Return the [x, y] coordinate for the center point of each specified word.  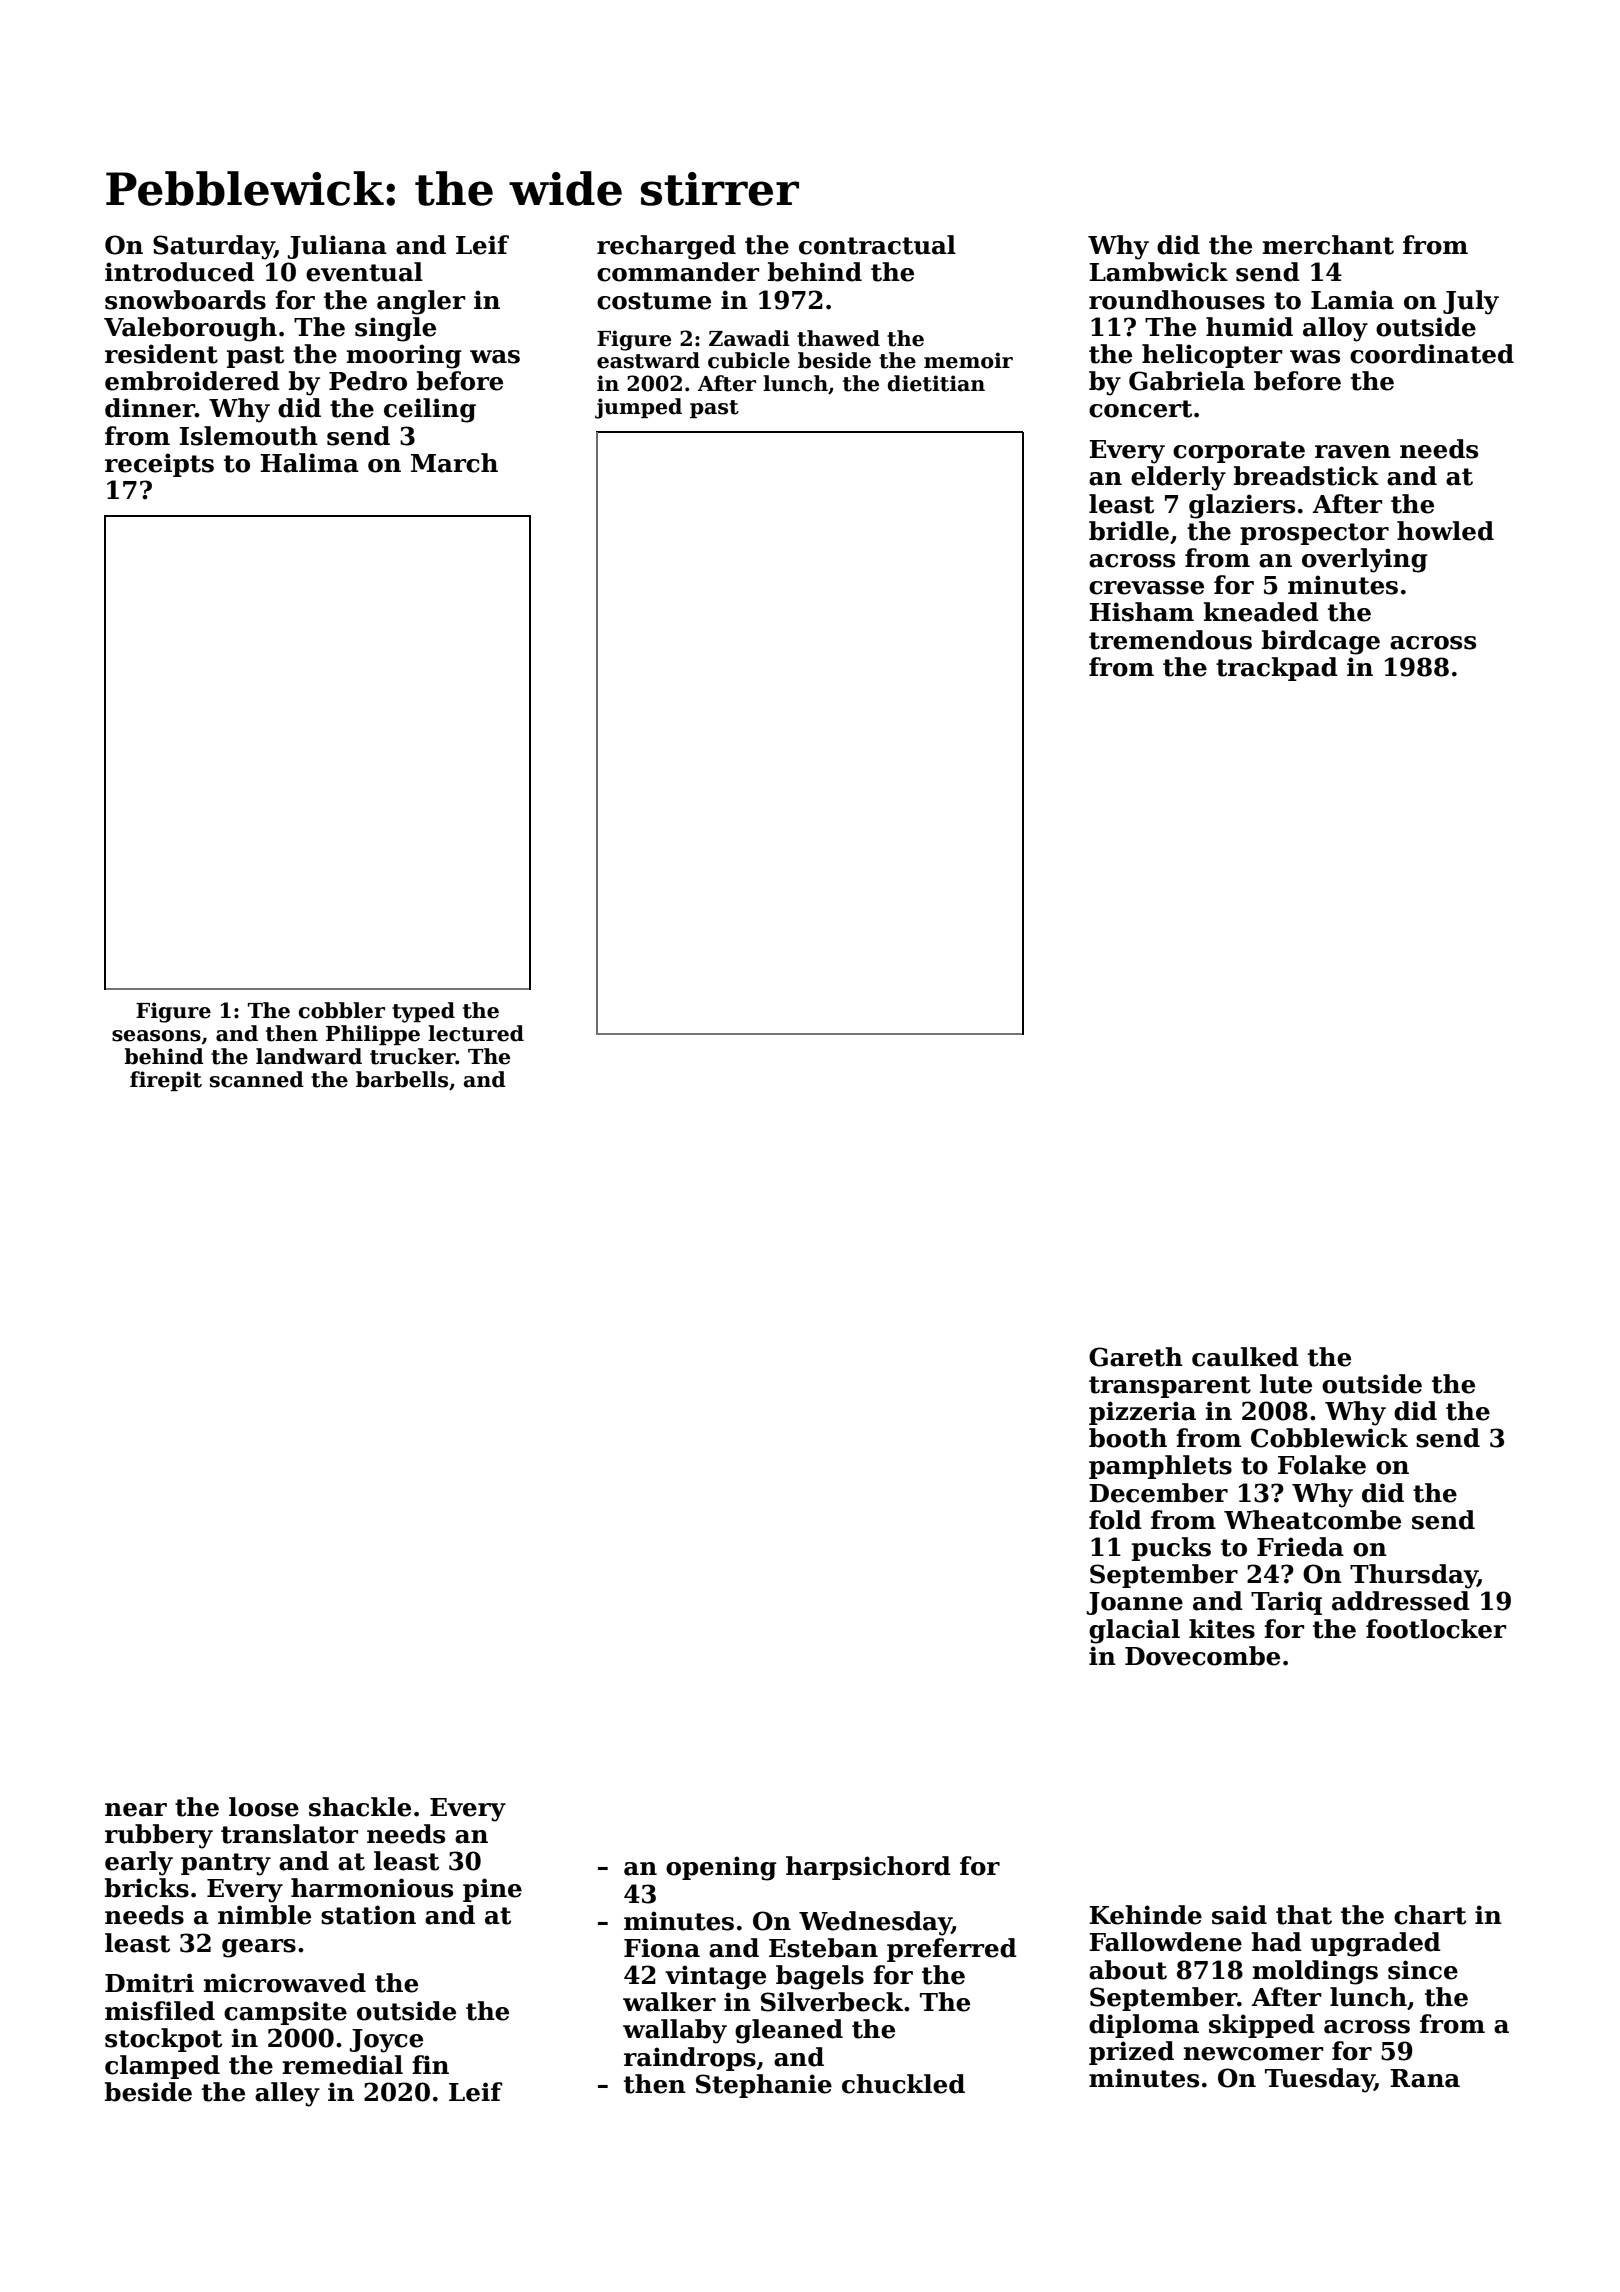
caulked [1245, 1357]
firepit [166, 1081]
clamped [162, 2067]
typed [423, 1012]
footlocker [1436, 1629]
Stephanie [764, 2086]
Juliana [337, 247]
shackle [360, 1807]
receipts [159, 465]
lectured [476, 1033]
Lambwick [1158, 272]
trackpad [1277, 669]
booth [1128, 1438]
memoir [968, 360]
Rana [1425, 2078]
